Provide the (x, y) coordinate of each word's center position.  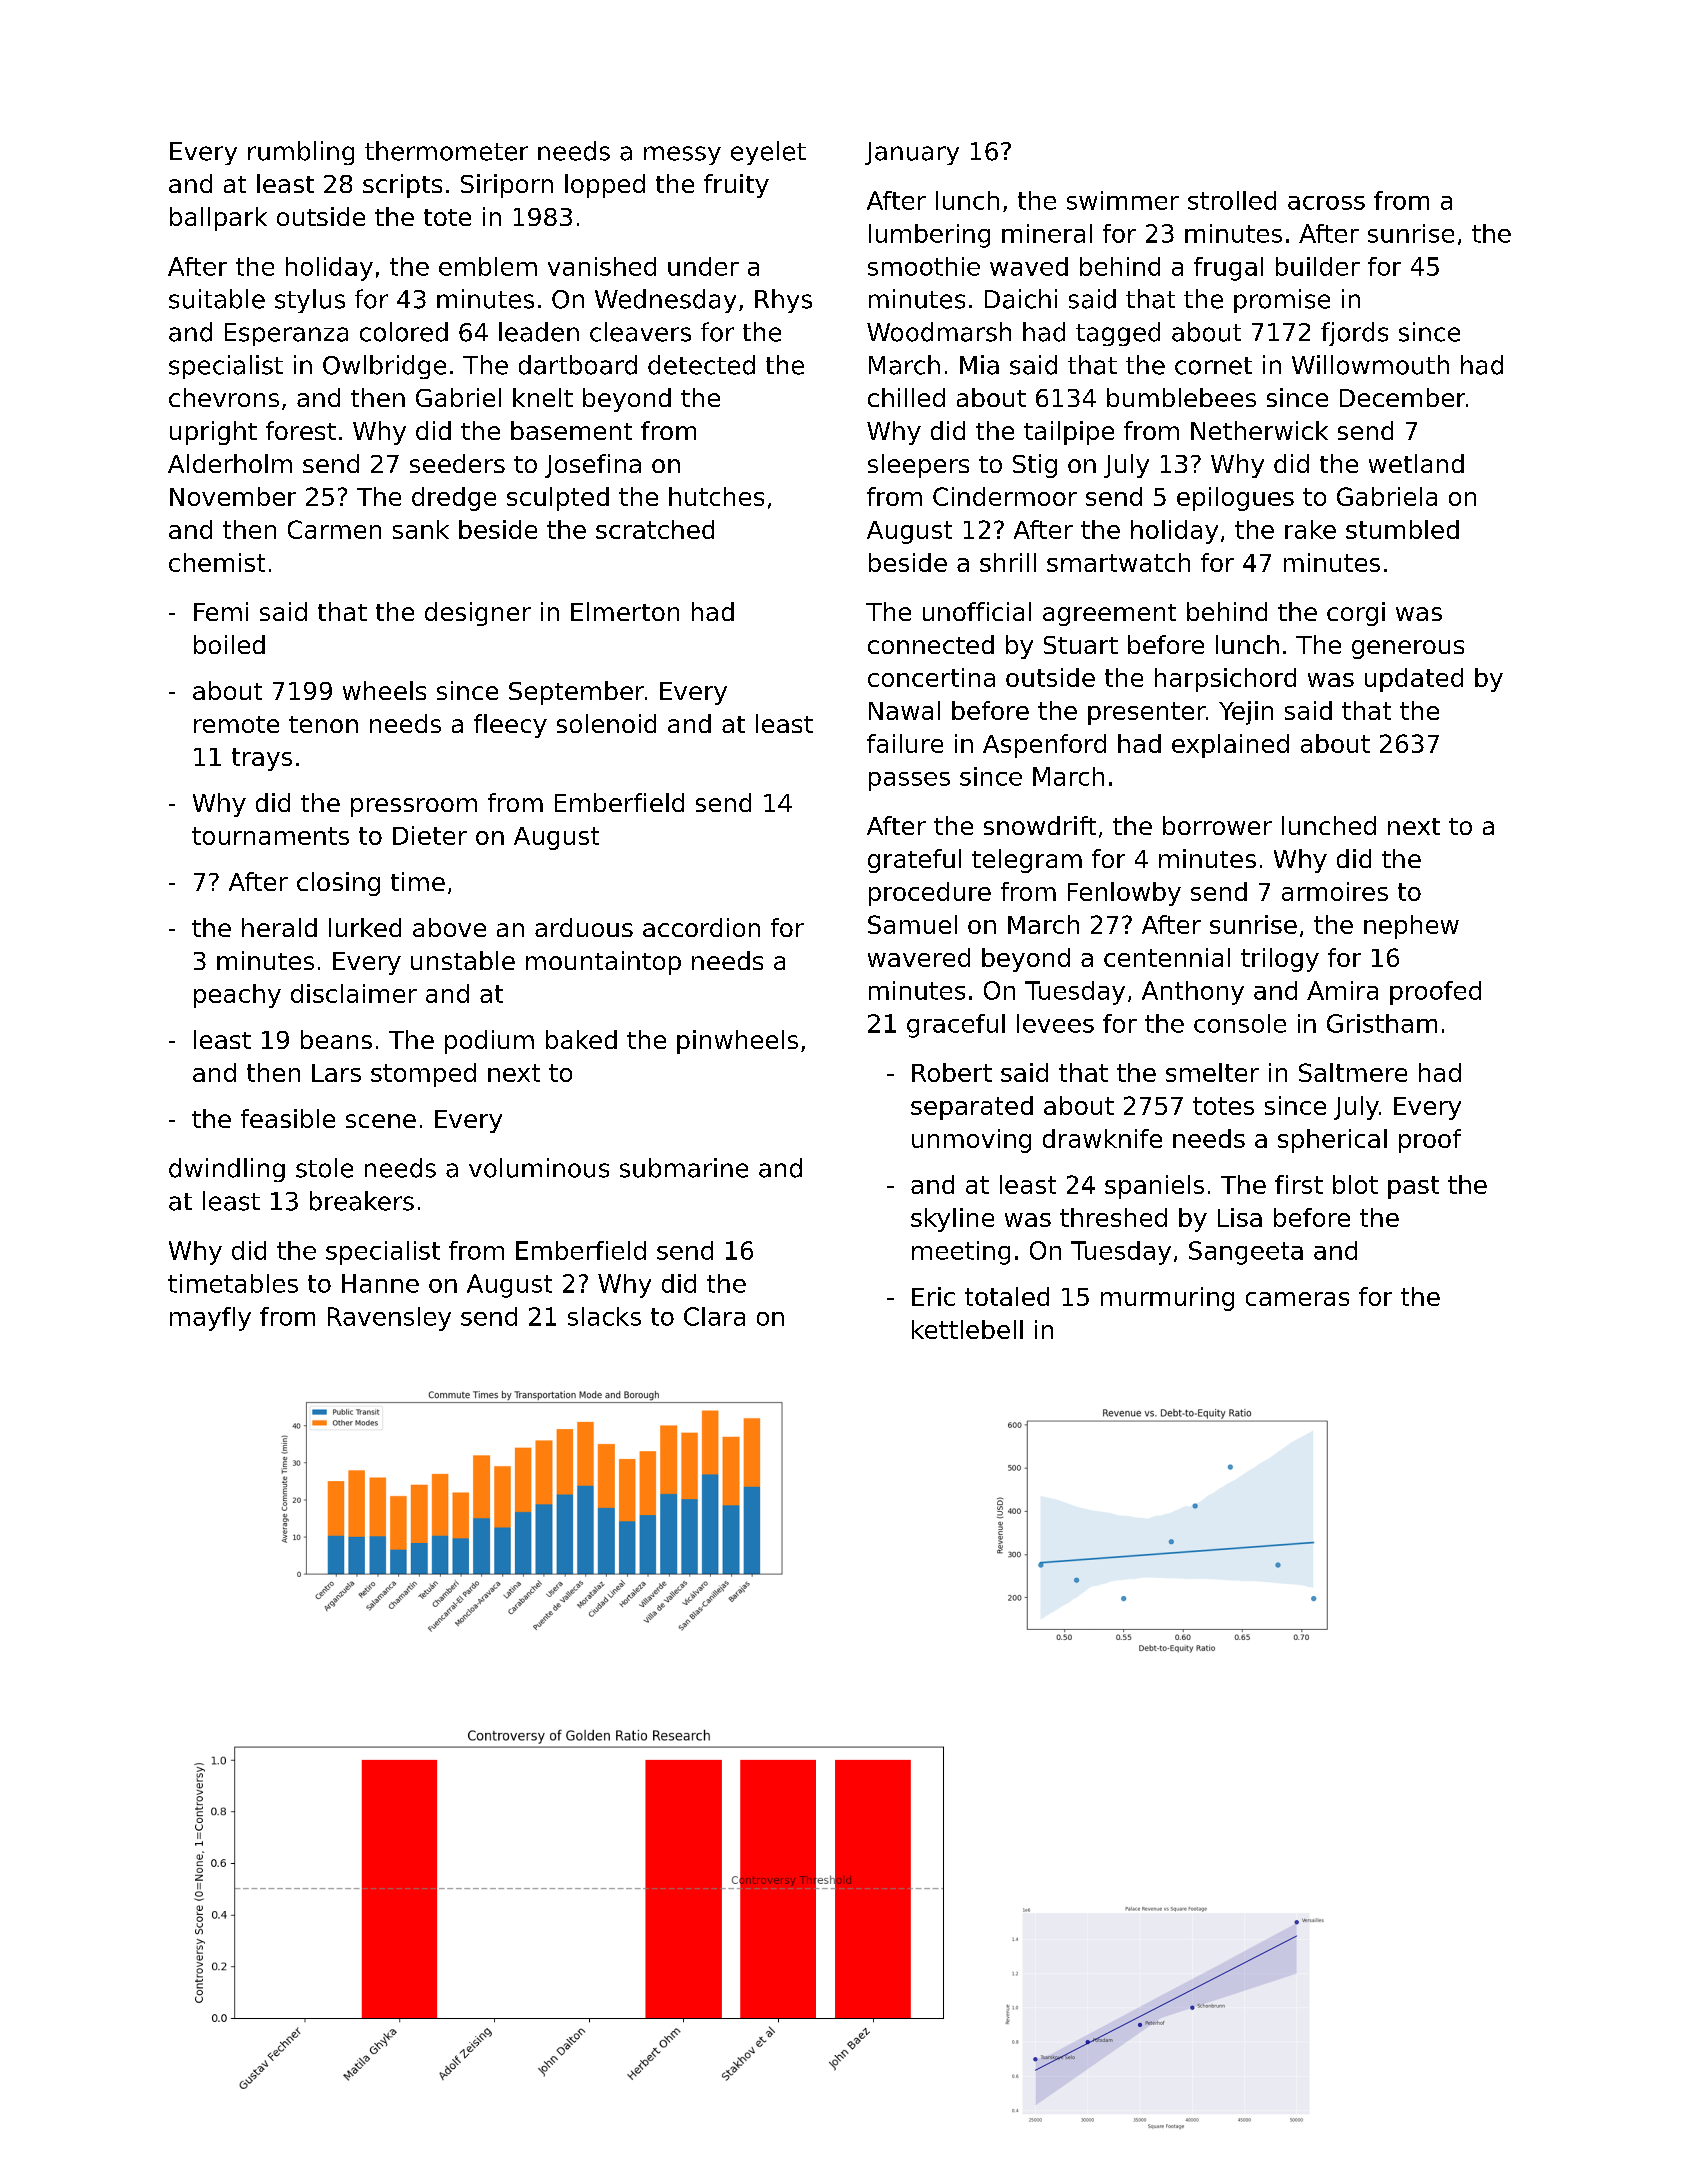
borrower (1217, 825)
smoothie (924, 266)
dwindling (227, 1170)
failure (905, 743)
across (1326, 203)
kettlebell (967, 1329)
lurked (365, 927)
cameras (1297, 1299)
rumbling (301, 153)
